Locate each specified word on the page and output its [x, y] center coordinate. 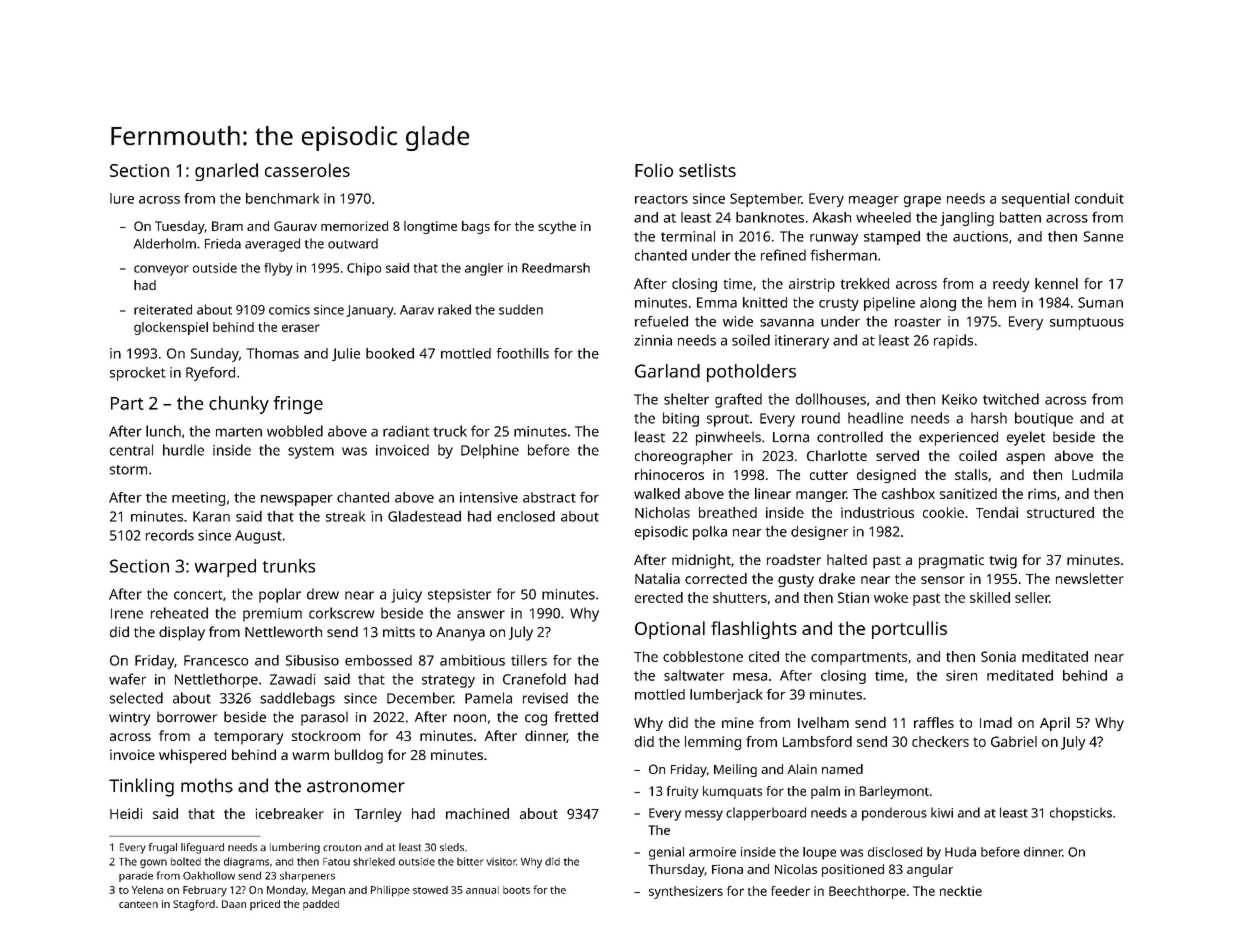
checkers [940, 741]
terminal [688, 236]
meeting [198, 499]
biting [681, 419]
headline [875, 418]
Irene [127, 613]
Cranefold [534, 679]
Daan [234, 904]
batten [1020, 217]
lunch [163, 431]
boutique [1044, 419]
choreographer [684, 457]
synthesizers [686, 892]
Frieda [223, 243]
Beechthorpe [867, 892]
